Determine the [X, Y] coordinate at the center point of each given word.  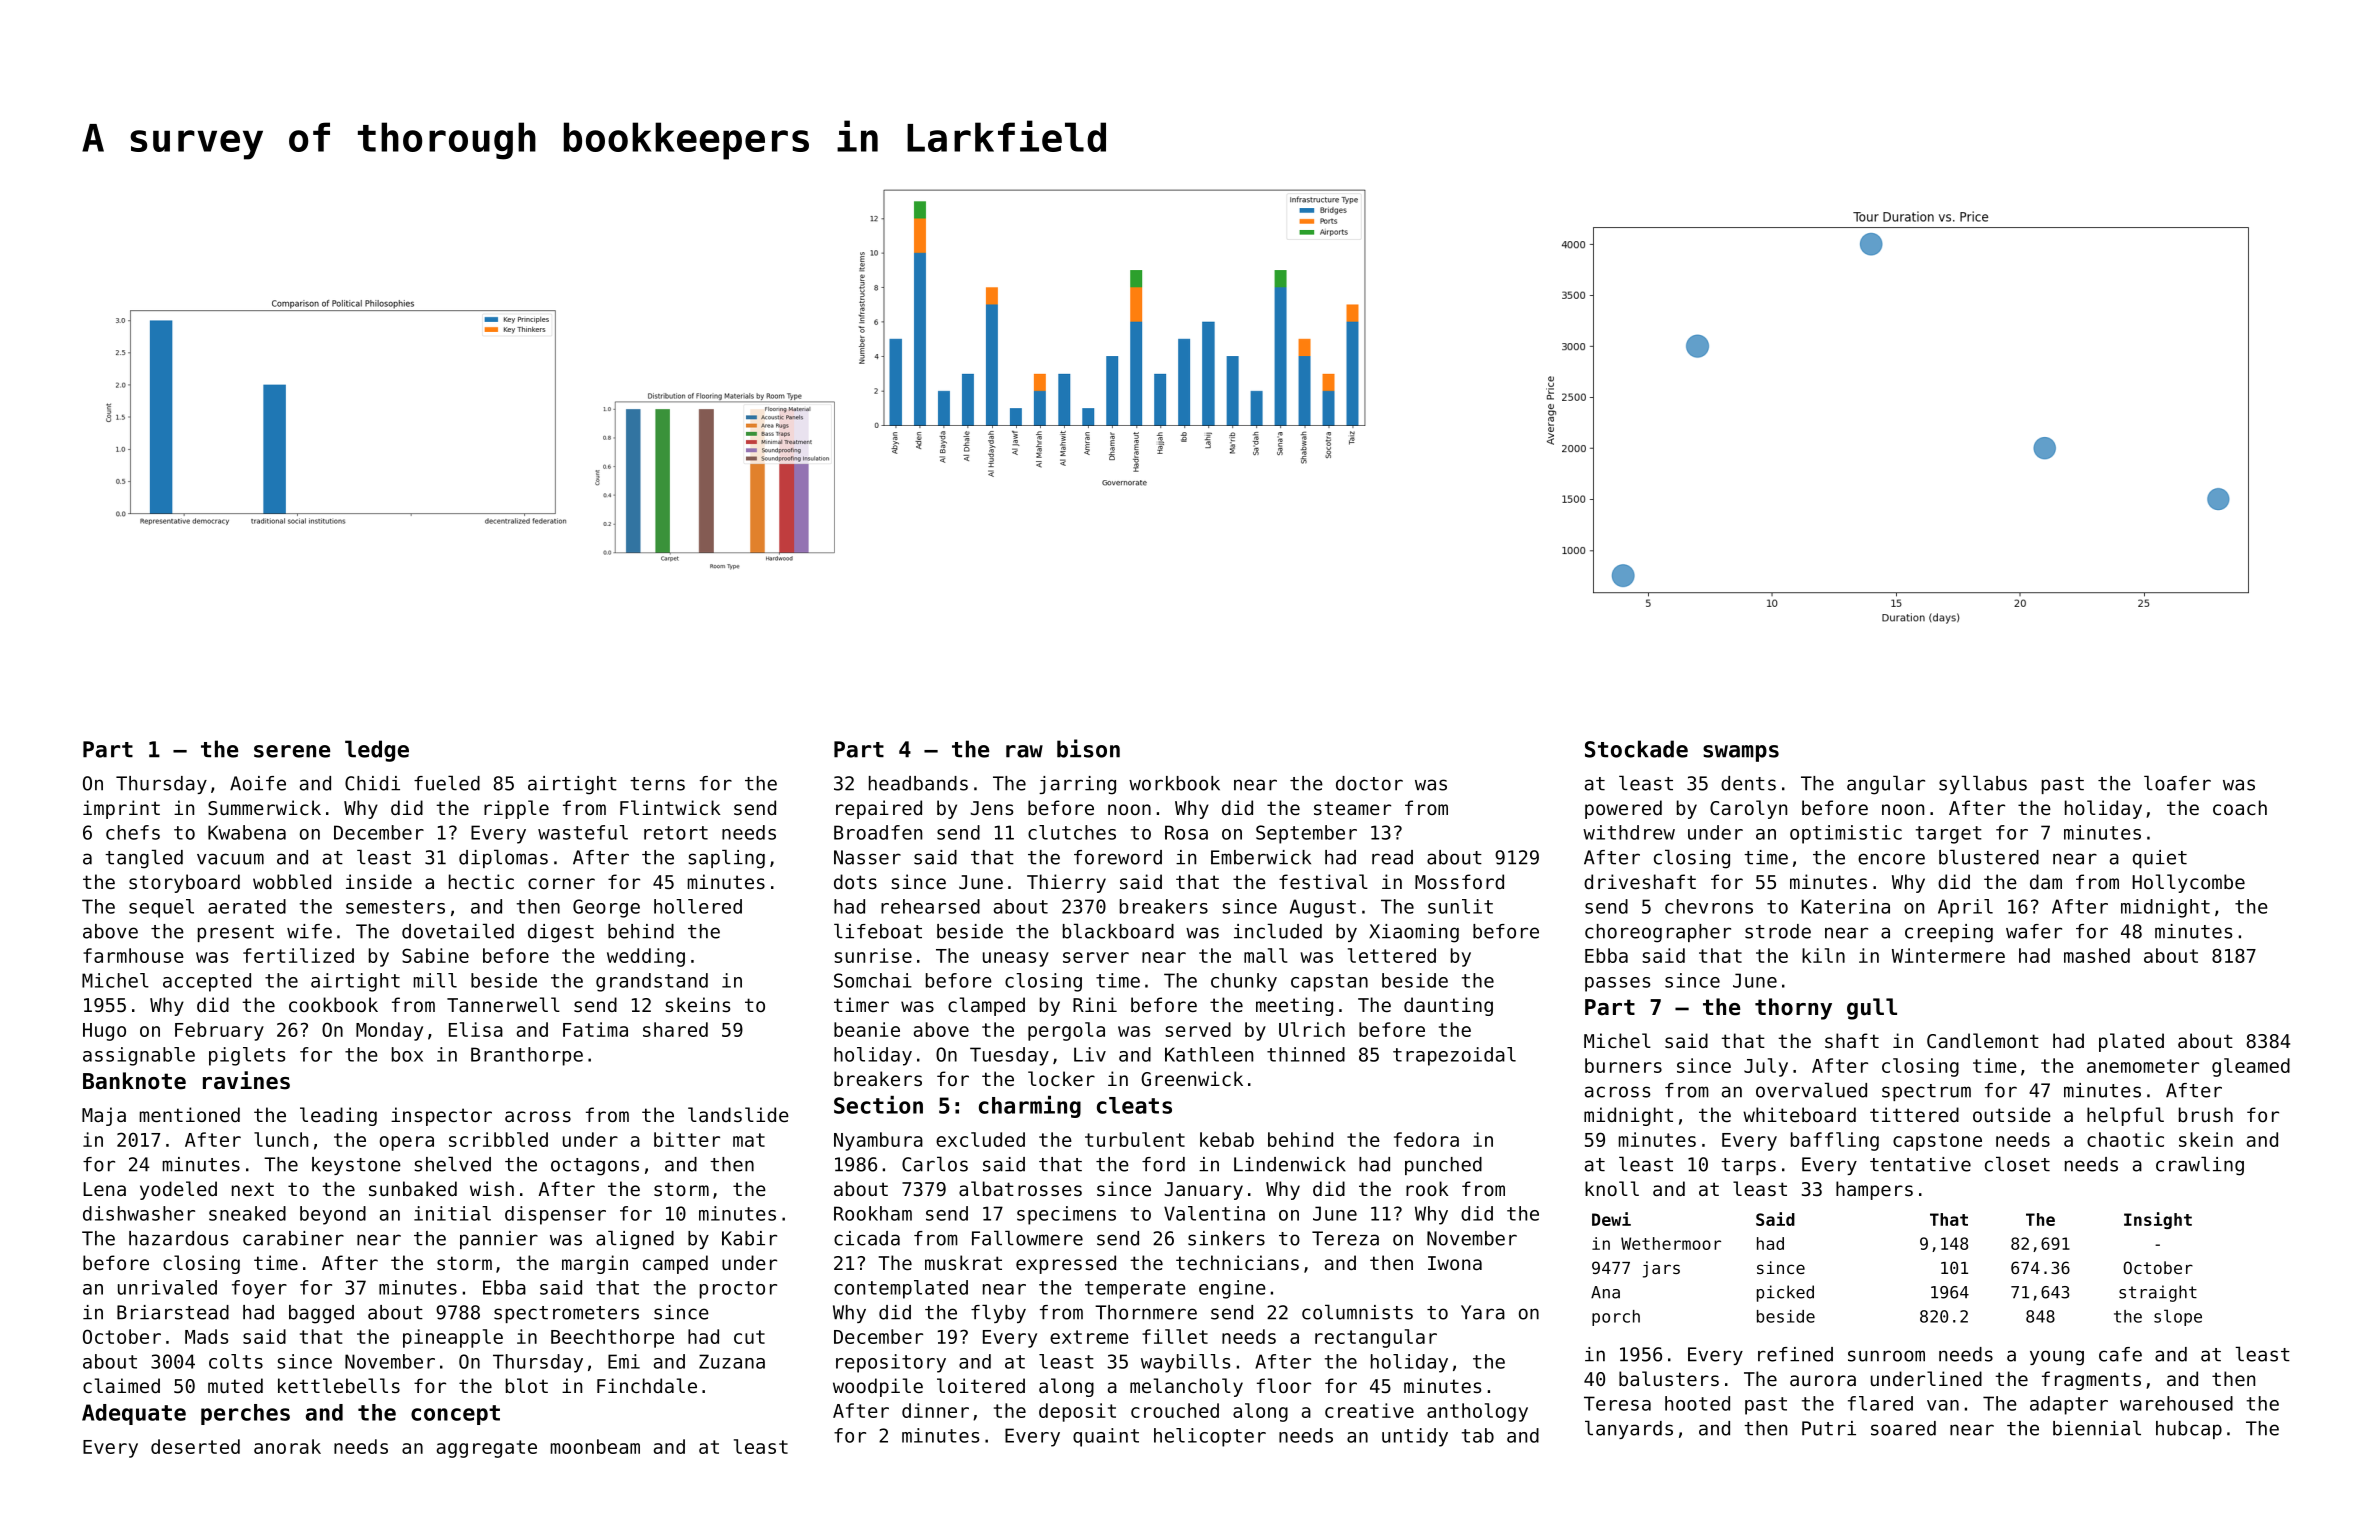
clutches [1072, 832]
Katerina [1846, 906]
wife [309, 931]
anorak [287, 1446]
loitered [981, 1385]
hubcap [2189, 1430]
